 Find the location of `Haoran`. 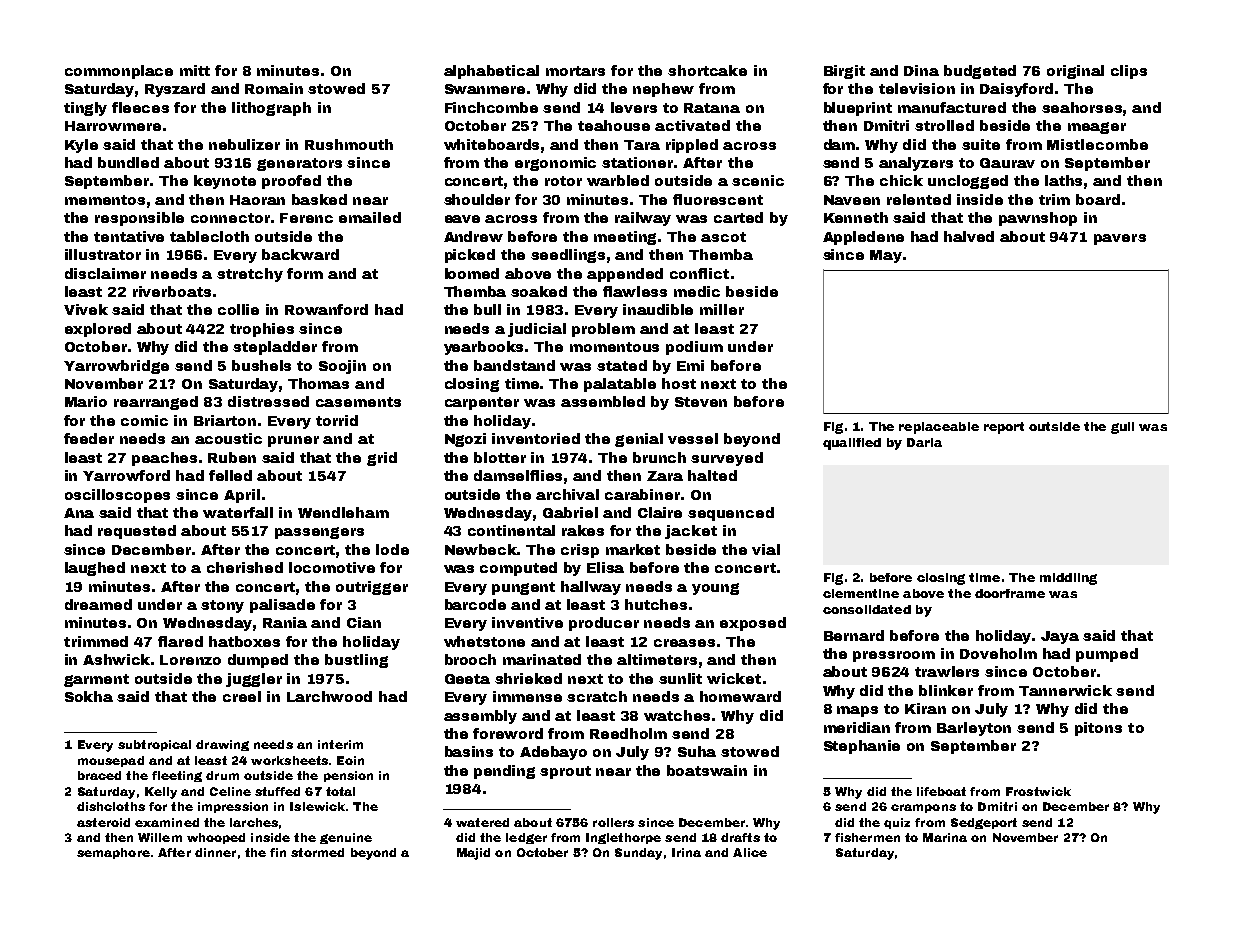

Haoran is located at coordinates (257, 200).
